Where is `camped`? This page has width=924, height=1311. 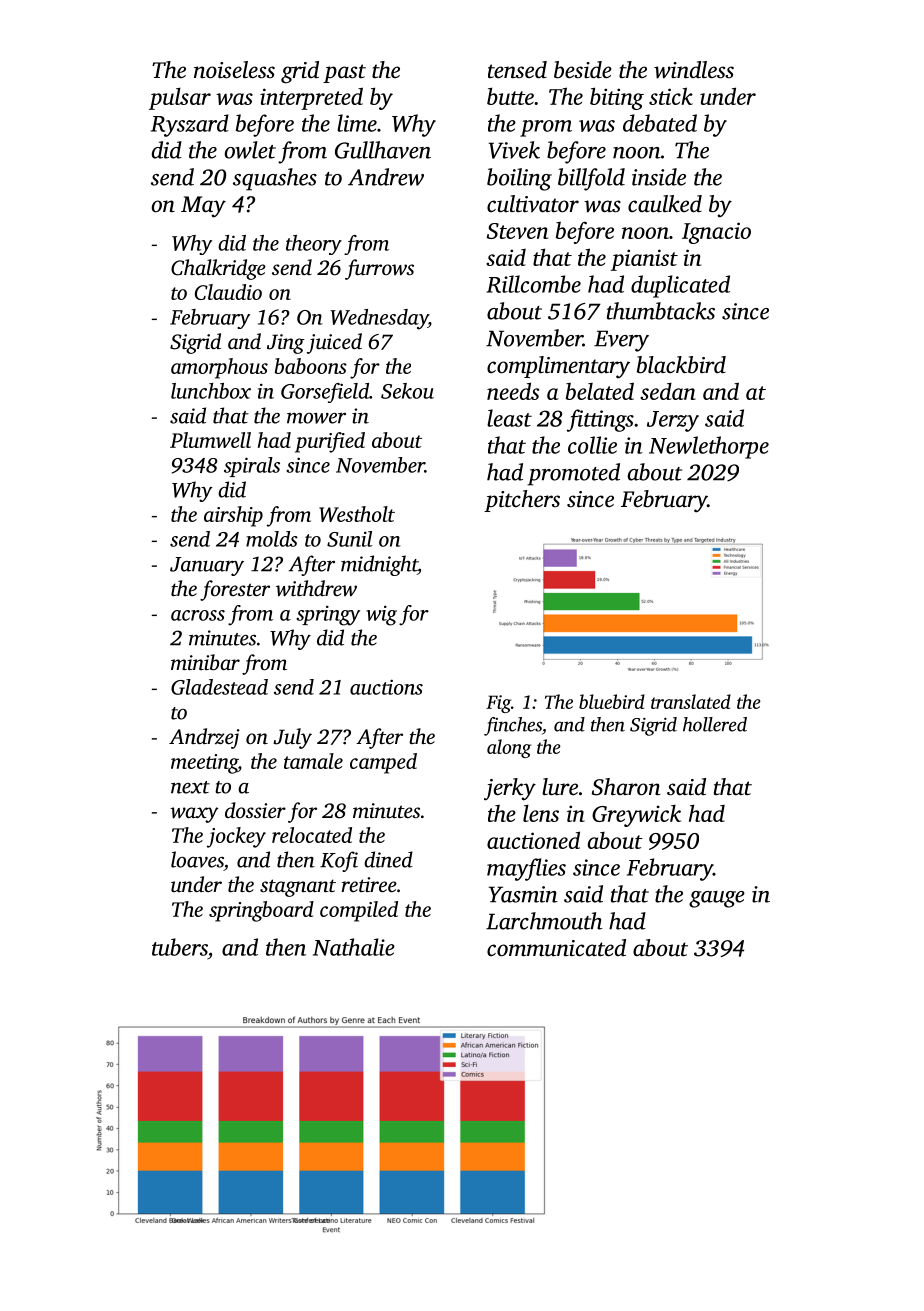
camped is located at coordinates (383, 763).
